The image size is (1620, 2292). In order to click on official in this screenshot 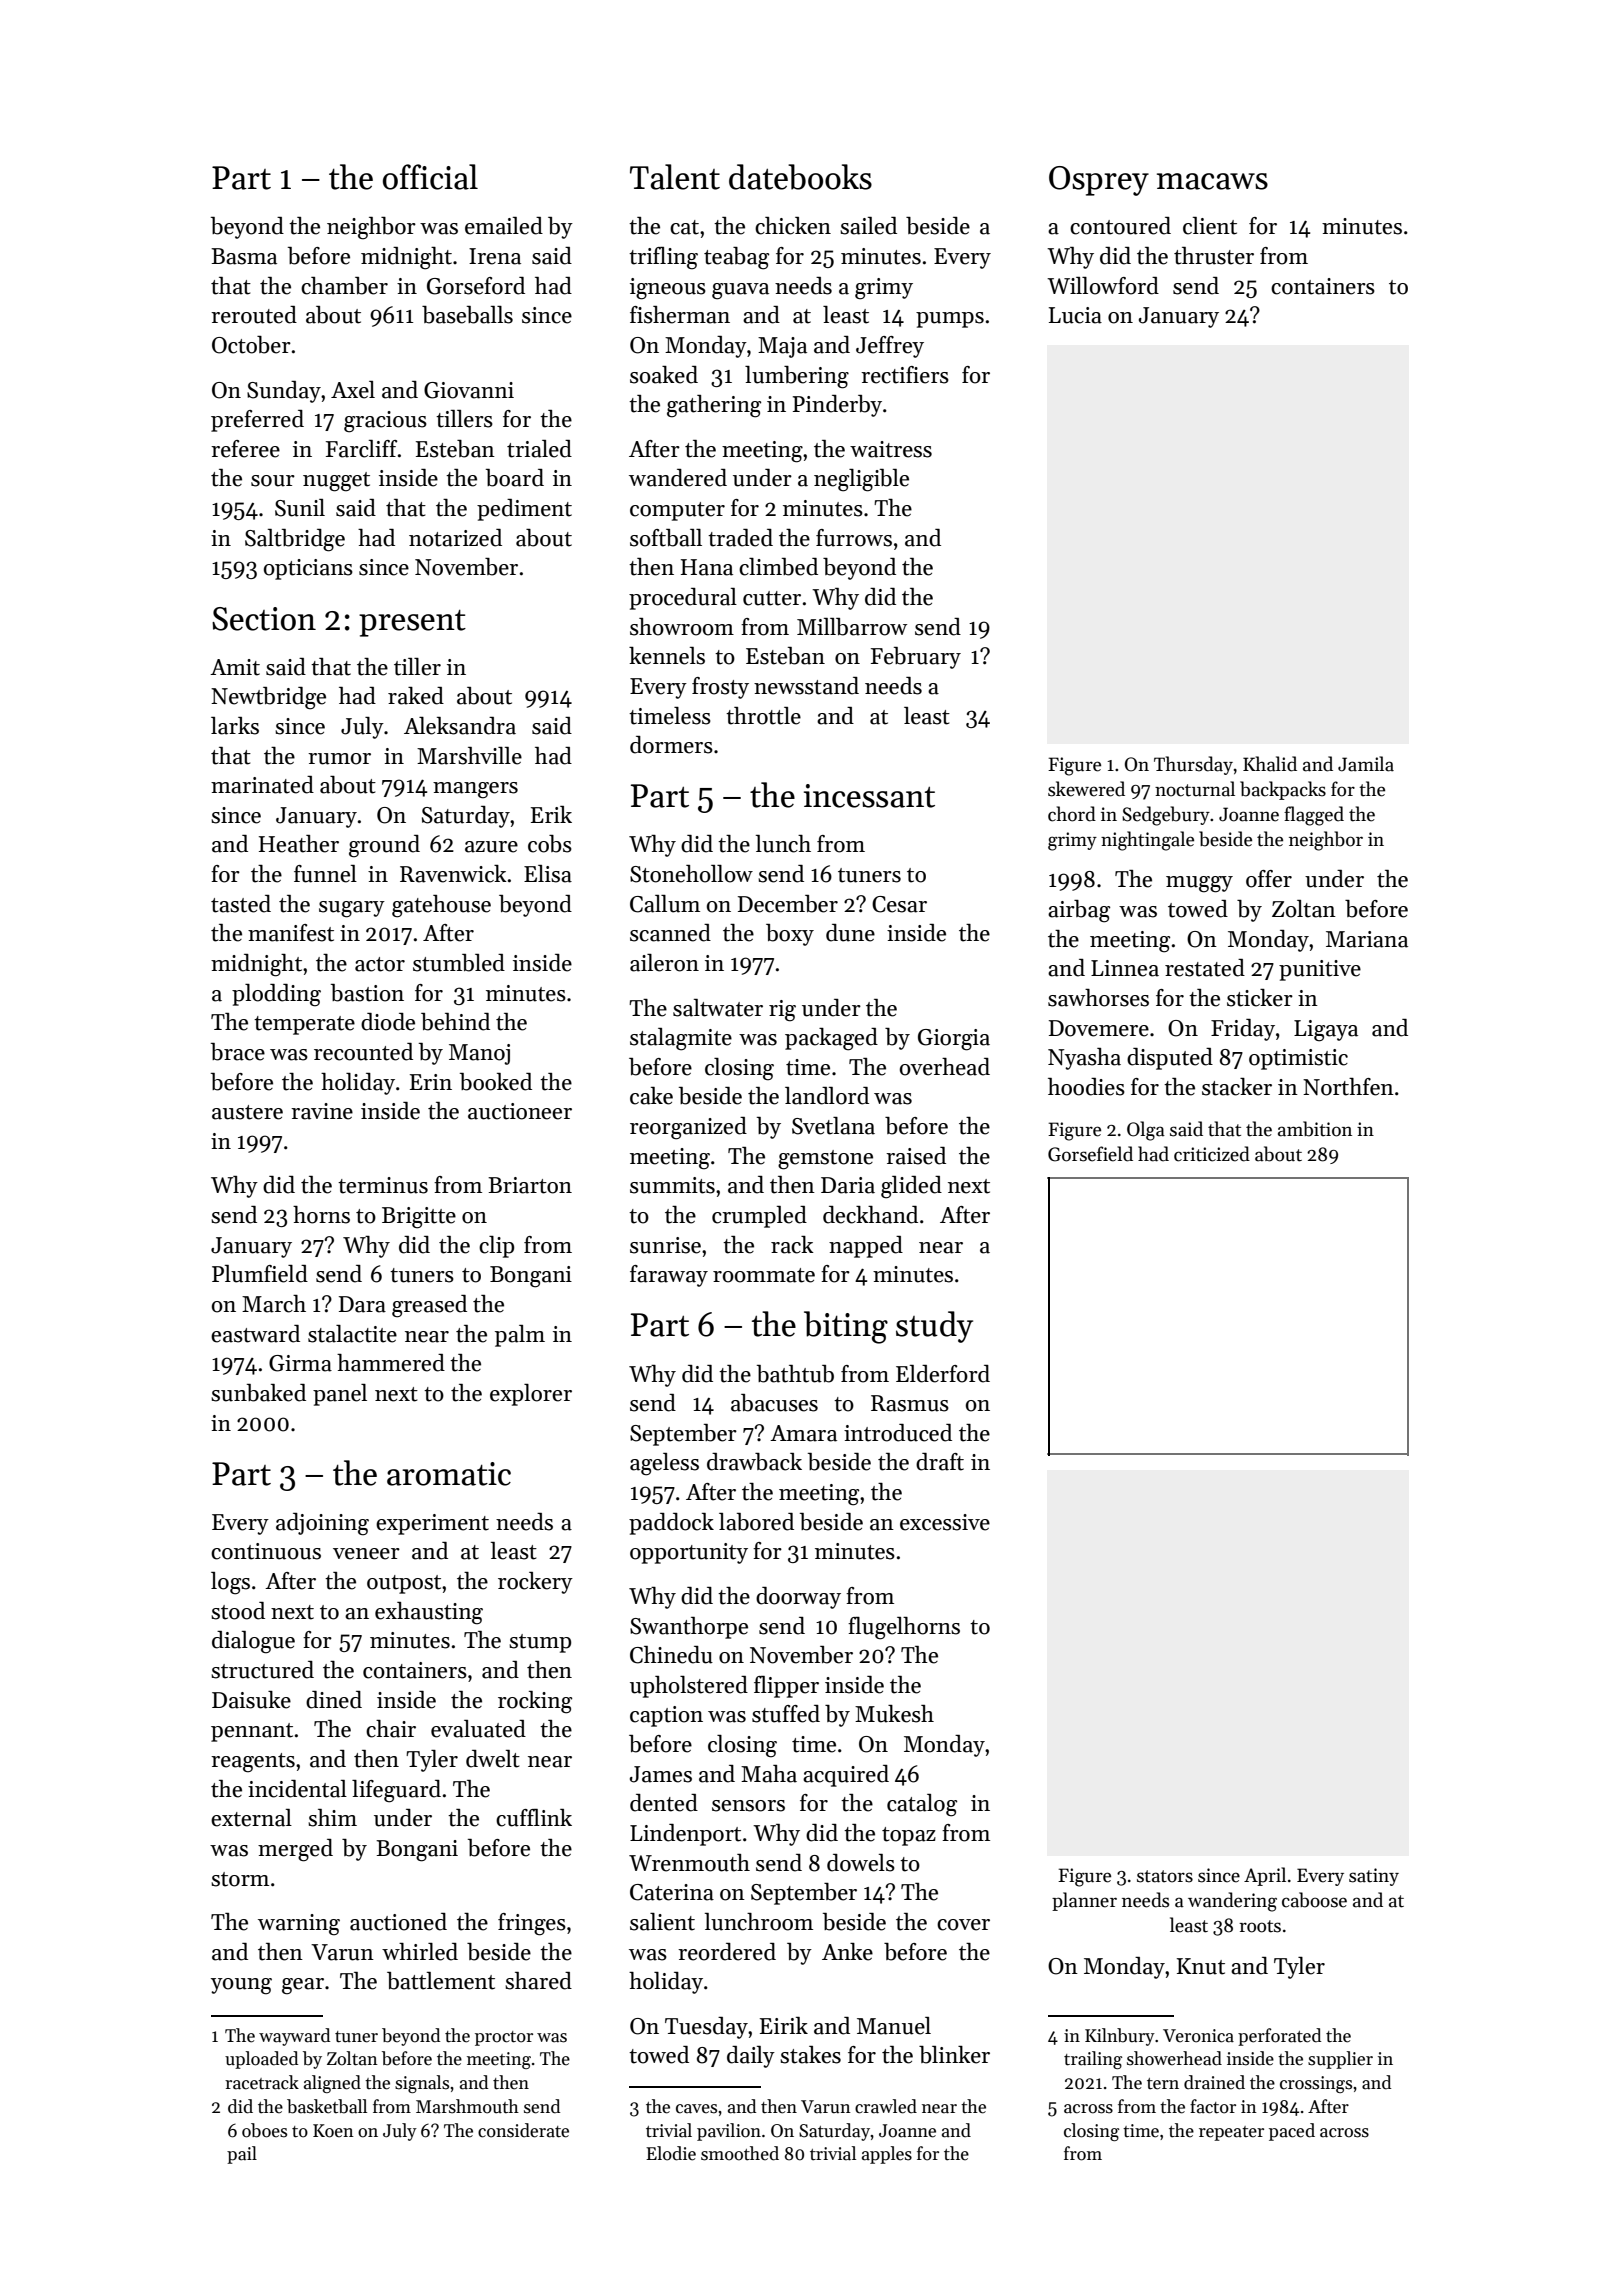, I will do `click(430, 177)`.
